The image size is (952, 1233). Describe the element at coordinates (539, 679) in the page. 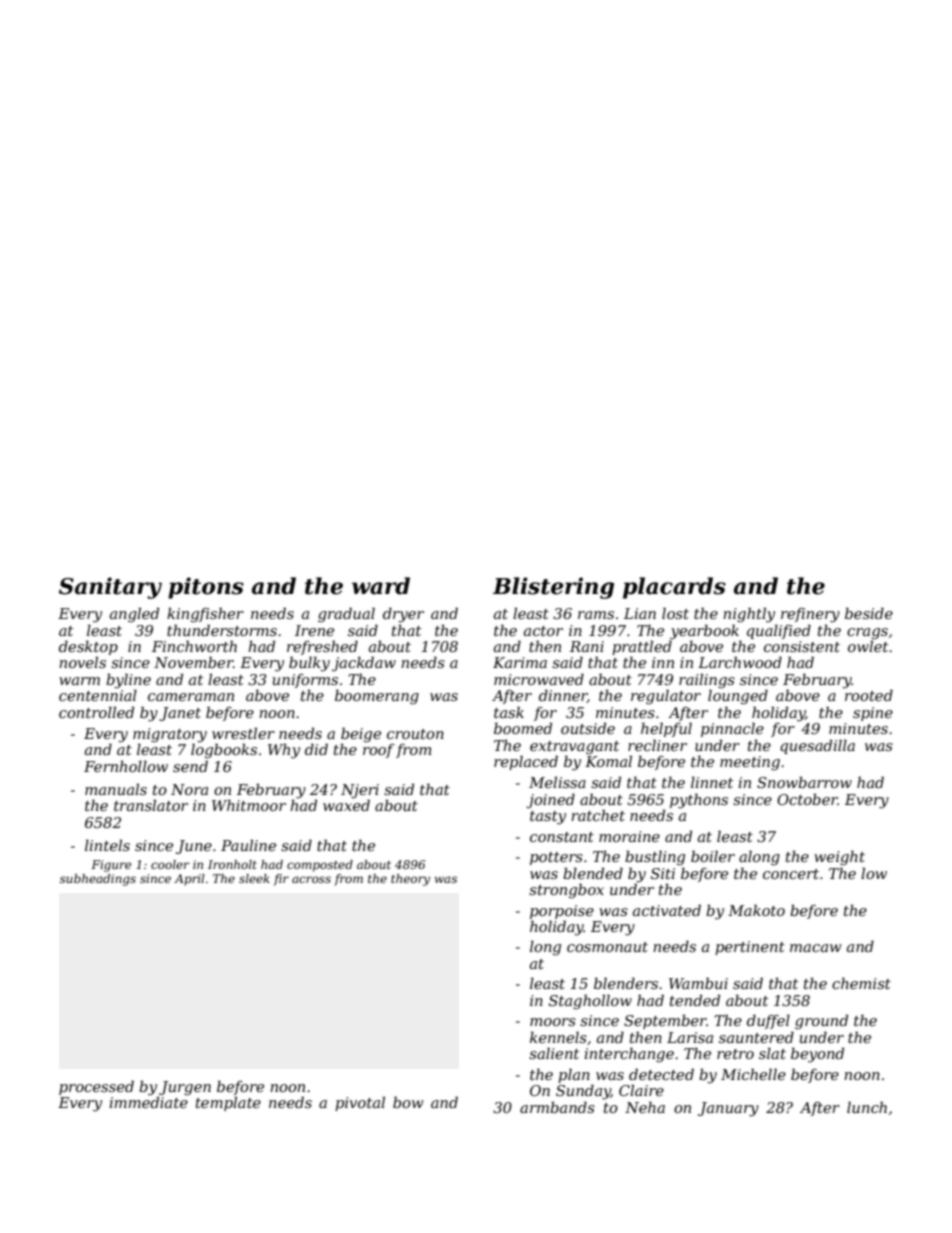

I see `microwaved` at that location.
